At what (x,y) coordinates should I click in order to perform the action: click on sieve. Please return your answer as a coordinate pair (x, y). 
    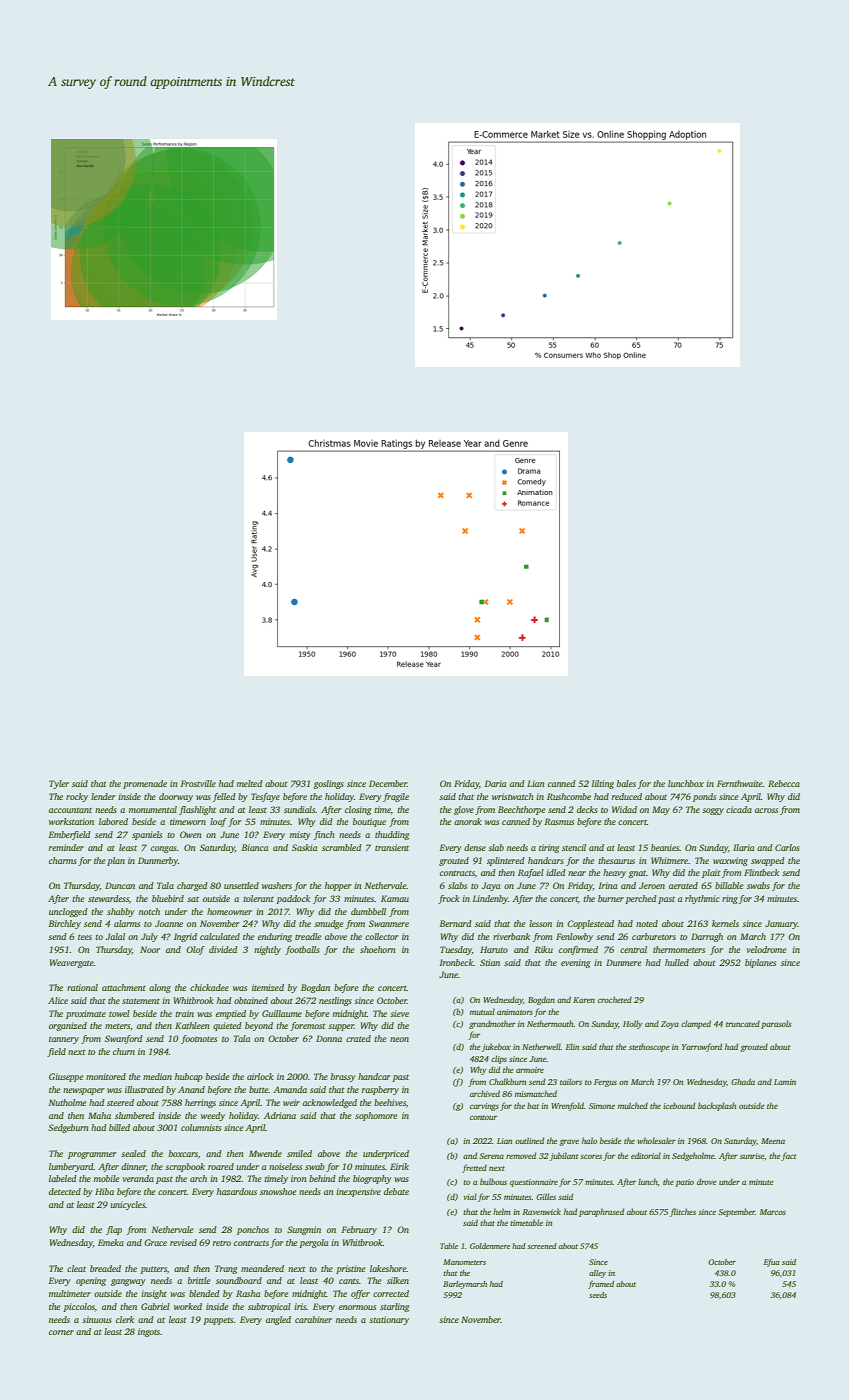
    Looking at the image, I should click on (399, 1013).
